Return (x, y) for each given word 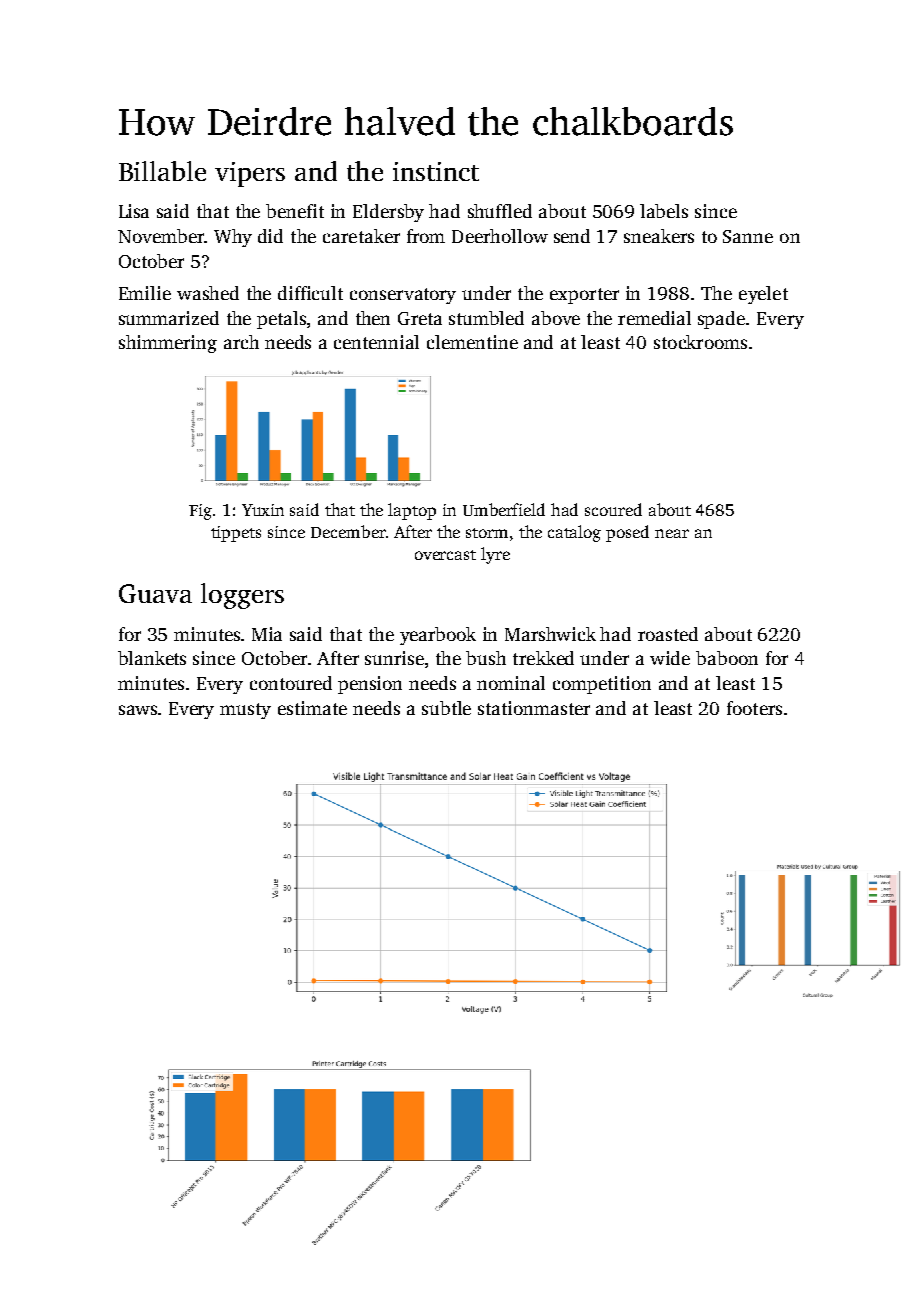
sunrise (394, 658)
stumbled (486, 318)
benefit (295, 211)
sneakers (659, 236)
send (572, 236)
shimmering (168, 344)
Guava (155, 593)
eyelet (763, 295)
